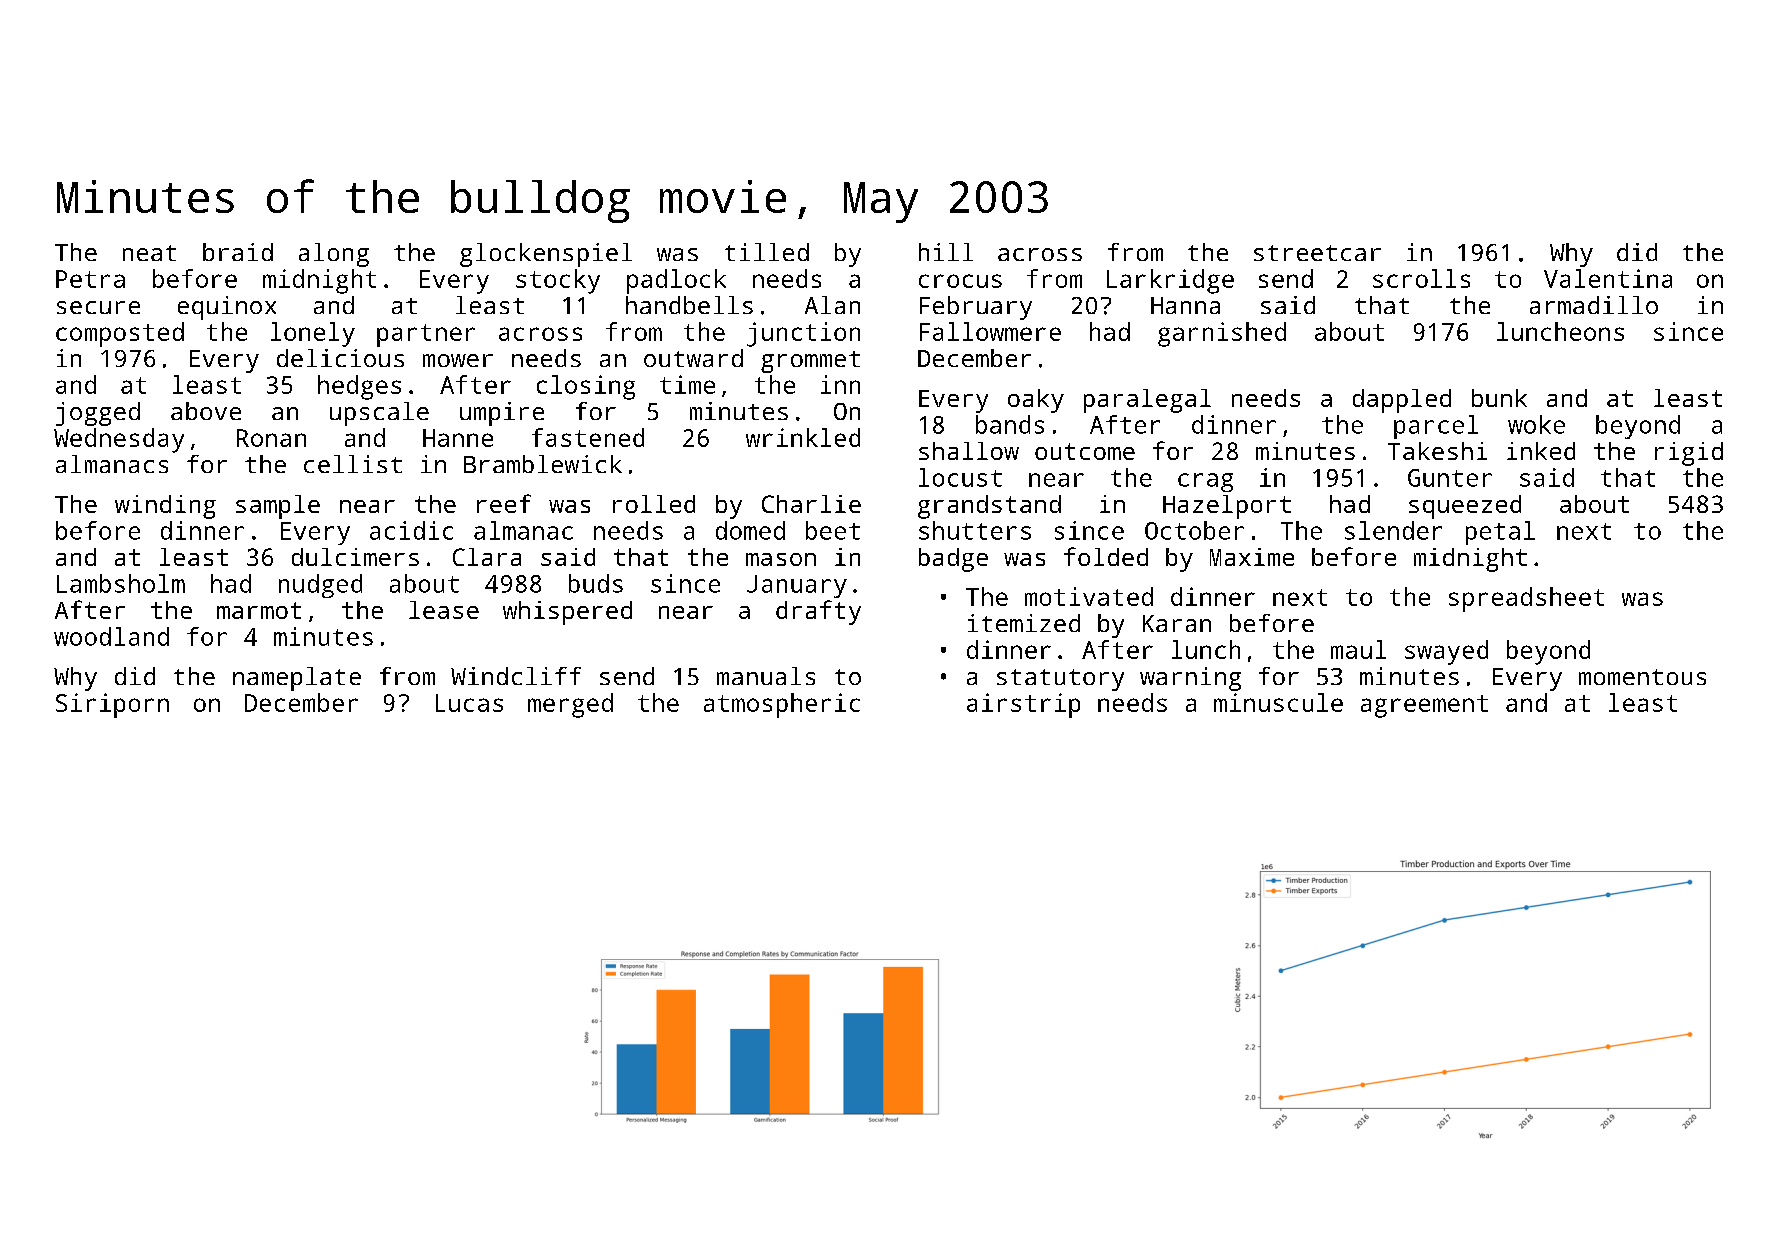 The width and height of the document is (1779, 1258). What do you see at coordinates (334, 255) in the document?
I see `along` at bounding box center [334, 255].
